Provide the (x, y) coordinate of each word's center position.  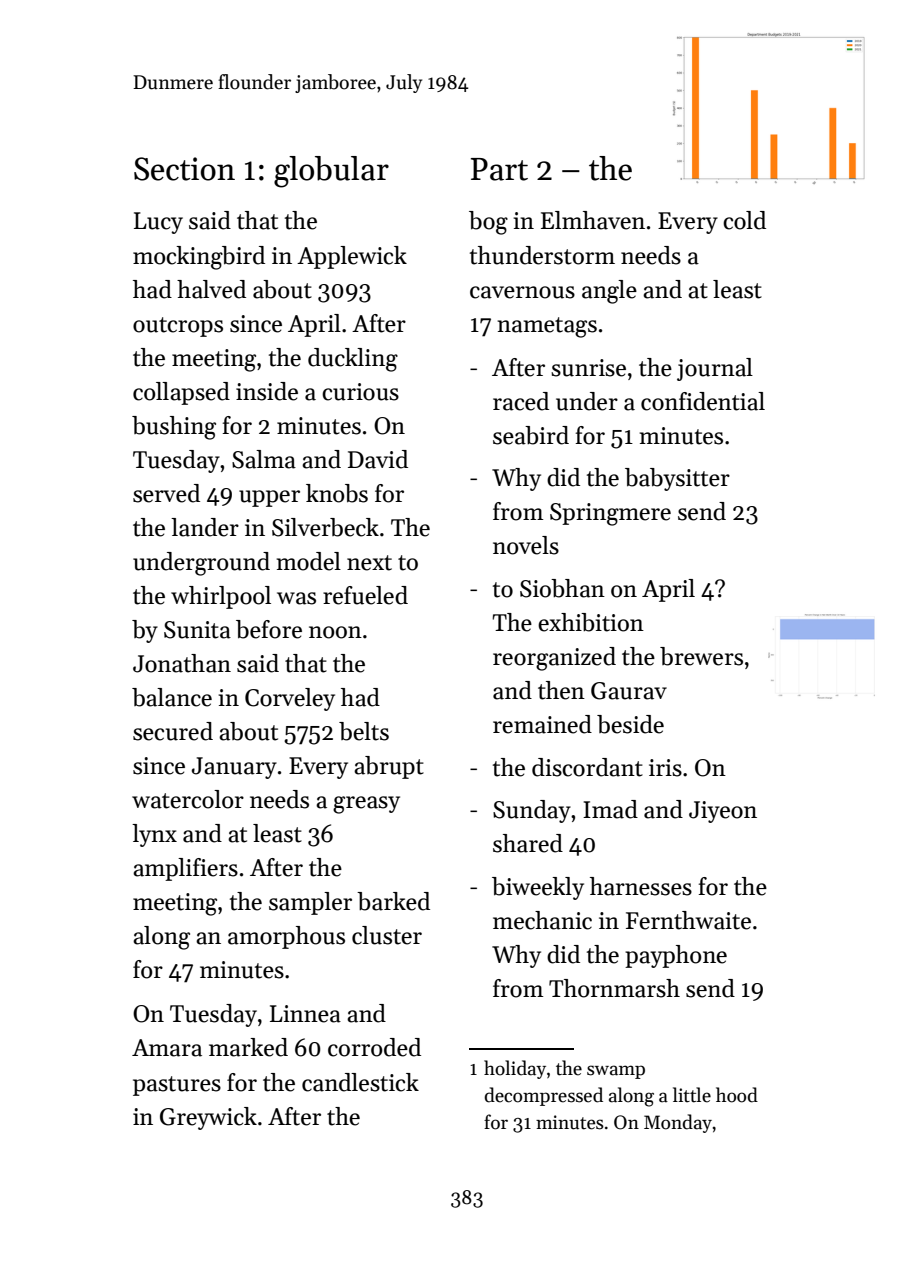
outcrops (178, 327)
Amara (167, 1048)
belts (364, 731)
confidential (703, 401)
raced (521, 401)
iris (665, 768)
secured (173, 731)
